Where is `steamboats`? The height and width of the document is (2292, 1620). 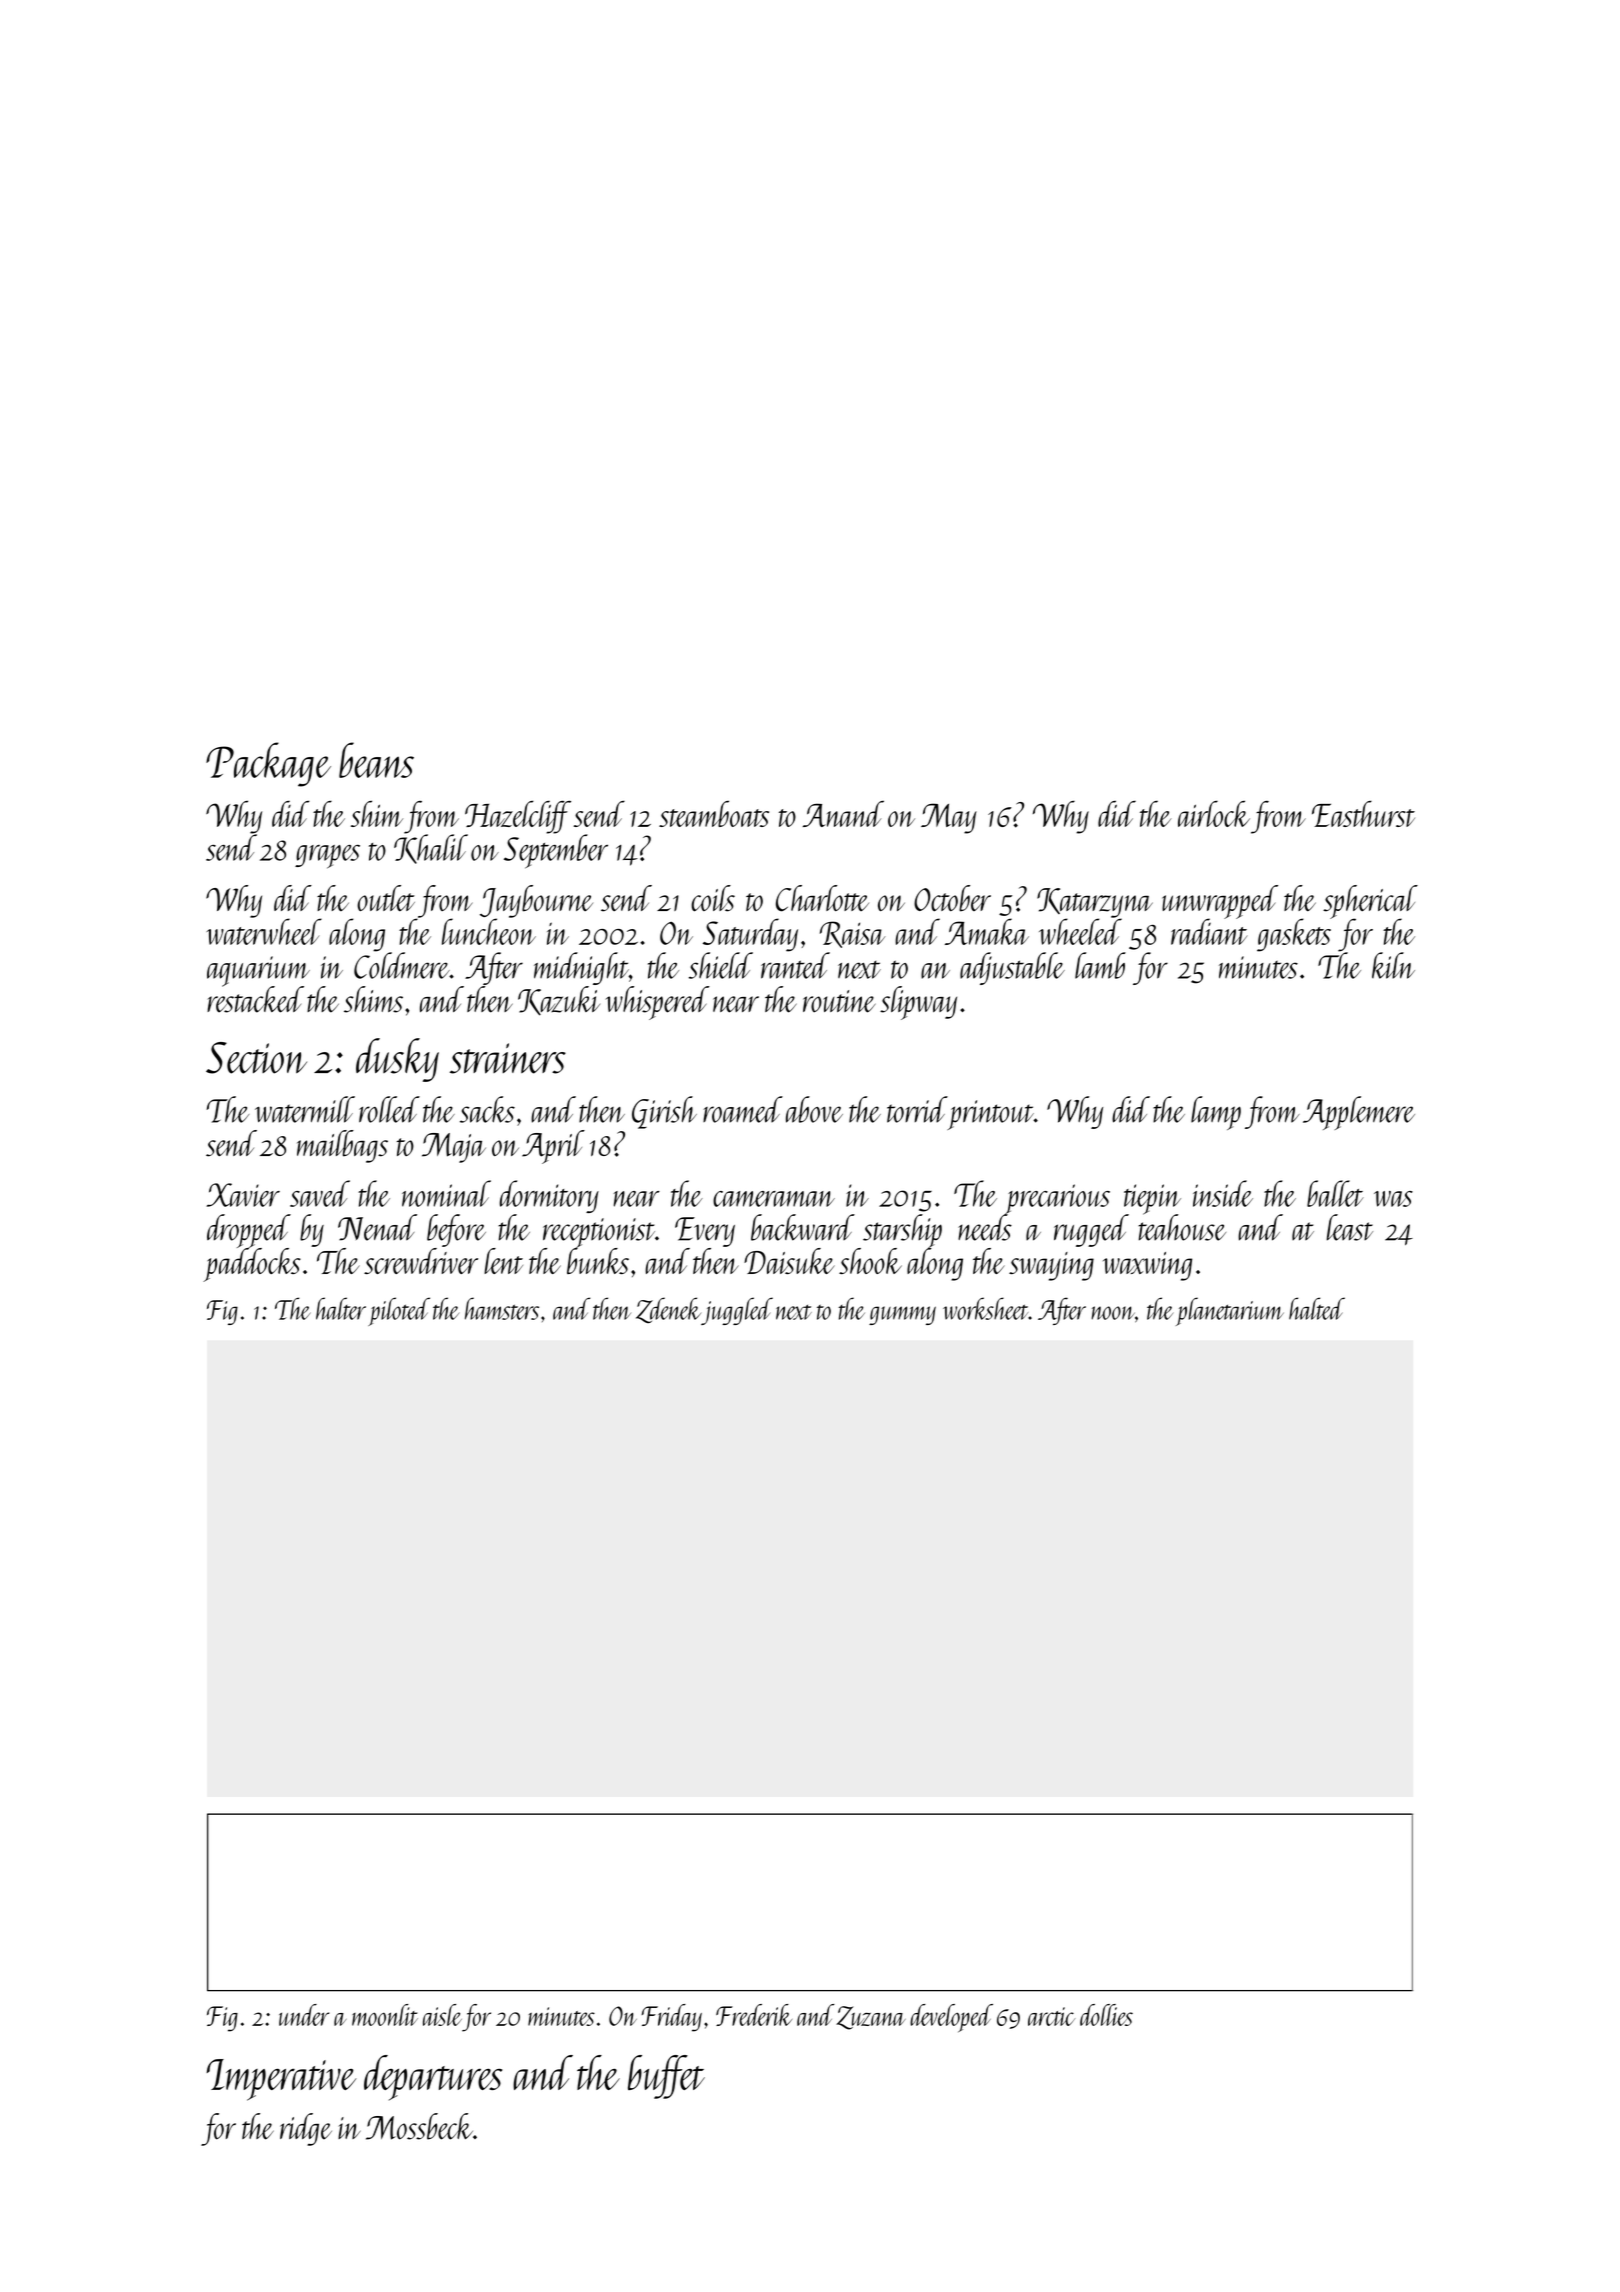
steamboats is located at coordinates (714, 814).
